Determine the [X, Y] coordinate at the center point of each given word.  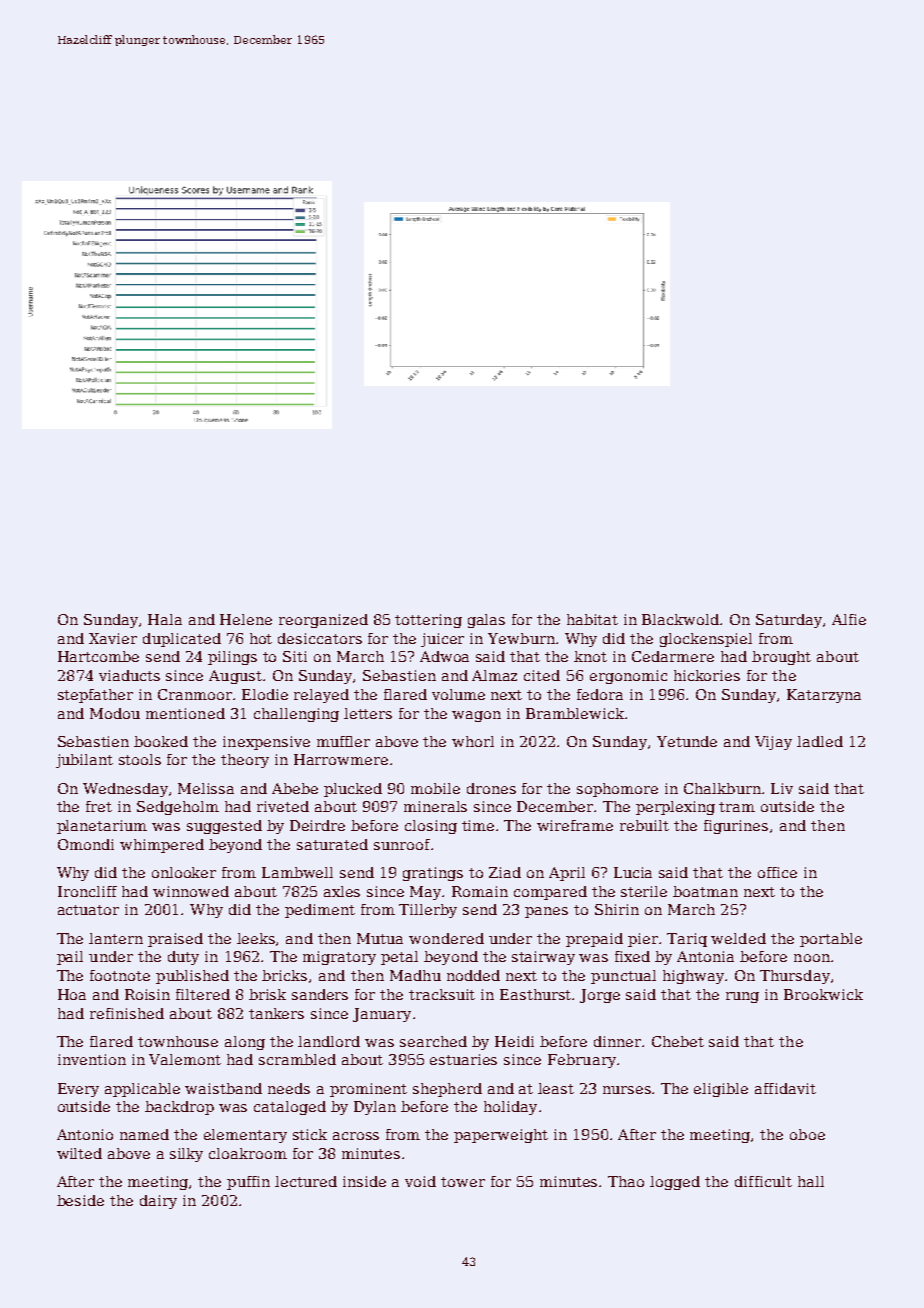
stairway [543, 958]
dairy [158, 1202]
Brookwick [823, 994]
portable [831, 940]
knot [590, 656]
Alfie [849, 619]
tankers [276, 1013]
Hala [165, 619]
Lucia [633, 872]
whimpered [162, 846]
